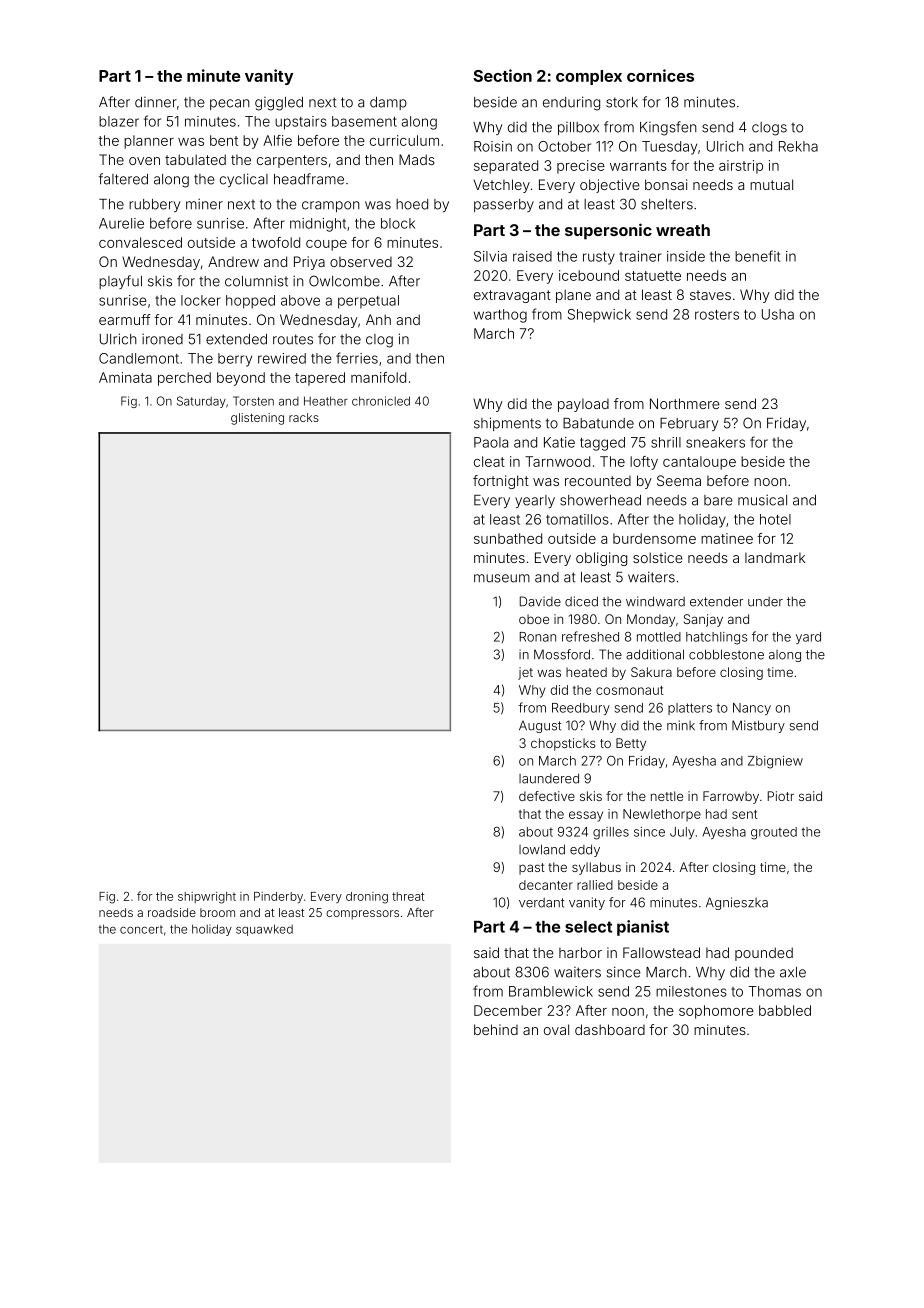  I want to click on milestones, so click(691, 991).
